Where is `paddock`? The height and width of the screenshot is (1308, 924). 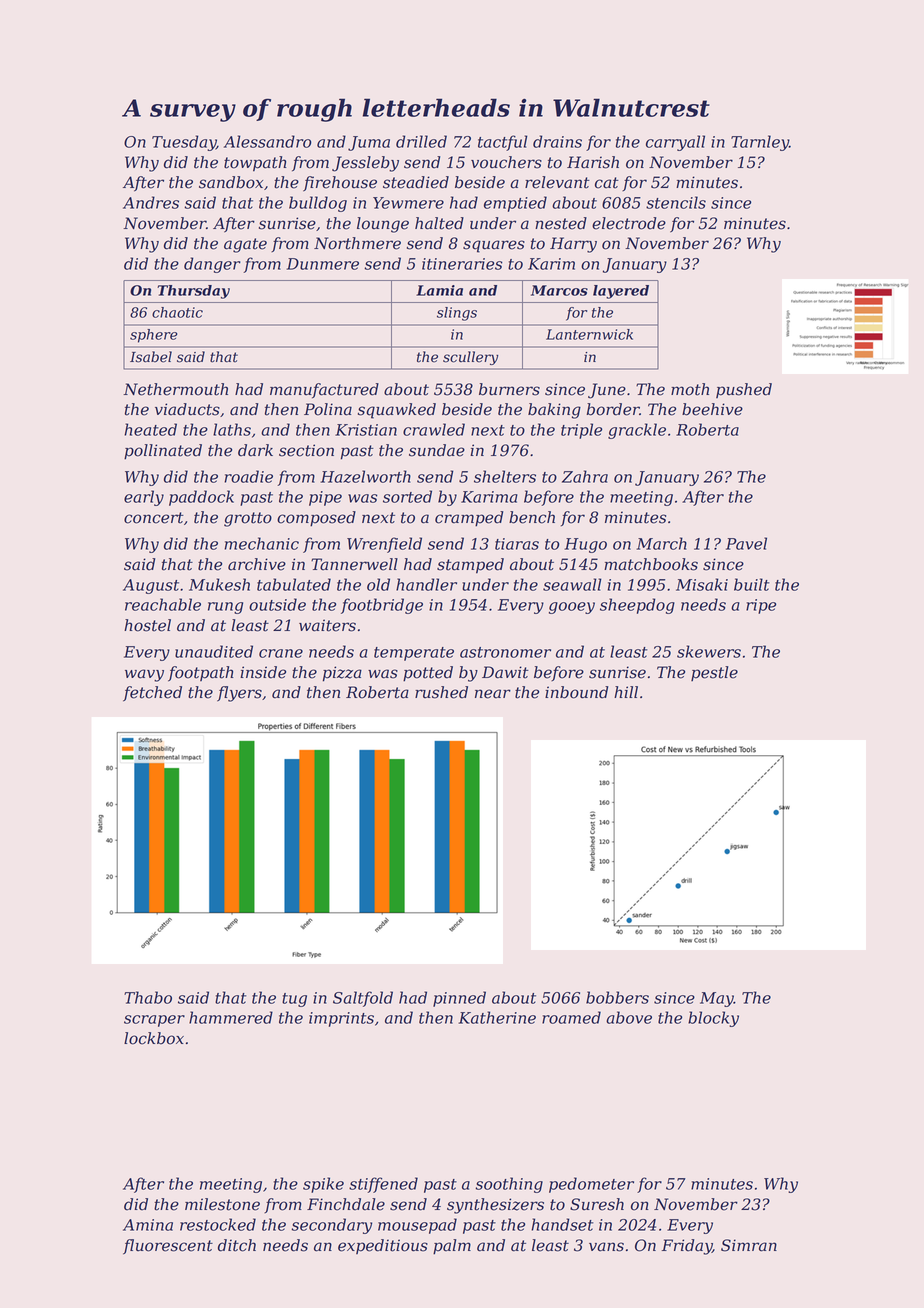
paddock is located at coordinates (201, 498).
